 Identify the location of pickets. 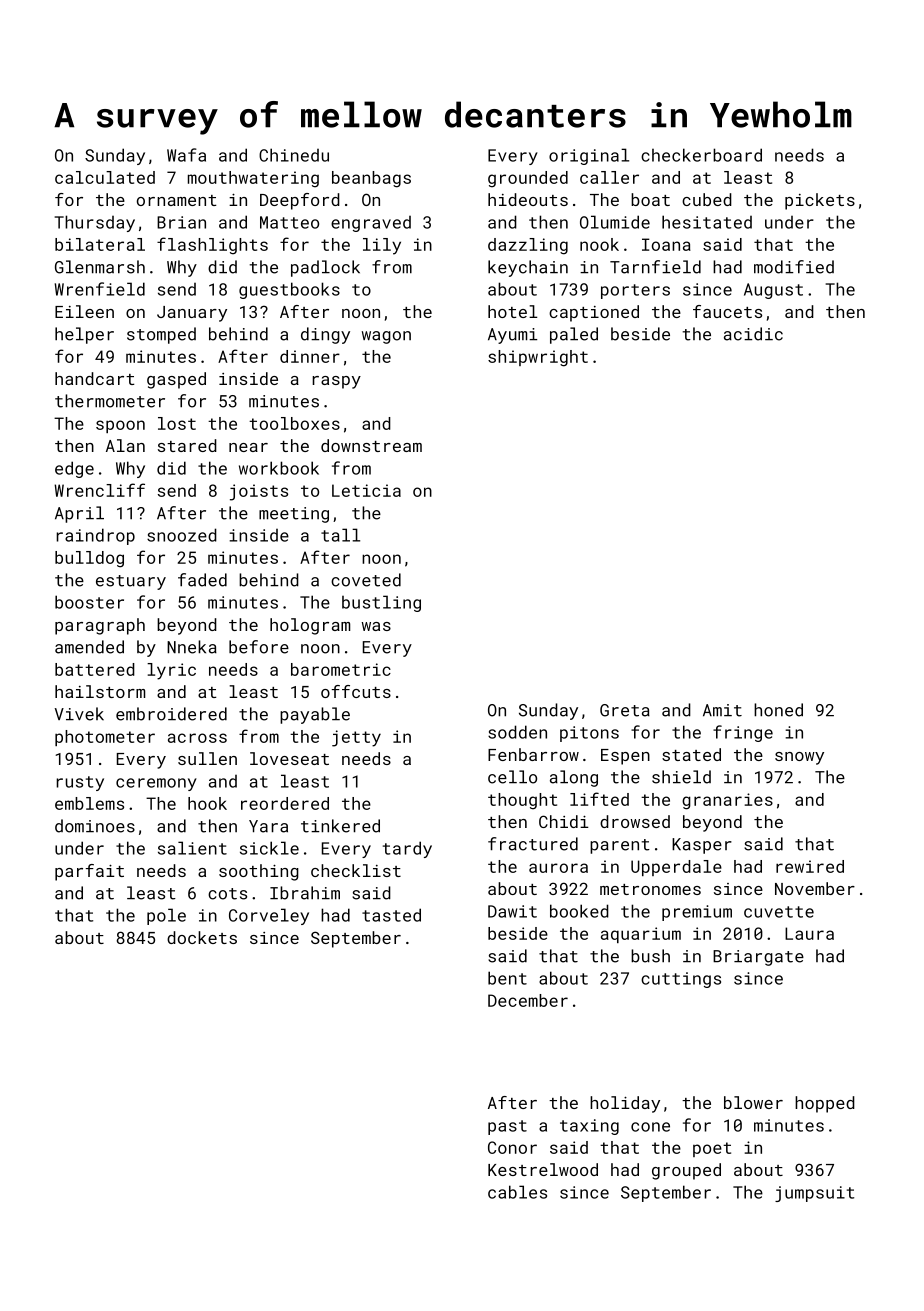
(820, 201).
